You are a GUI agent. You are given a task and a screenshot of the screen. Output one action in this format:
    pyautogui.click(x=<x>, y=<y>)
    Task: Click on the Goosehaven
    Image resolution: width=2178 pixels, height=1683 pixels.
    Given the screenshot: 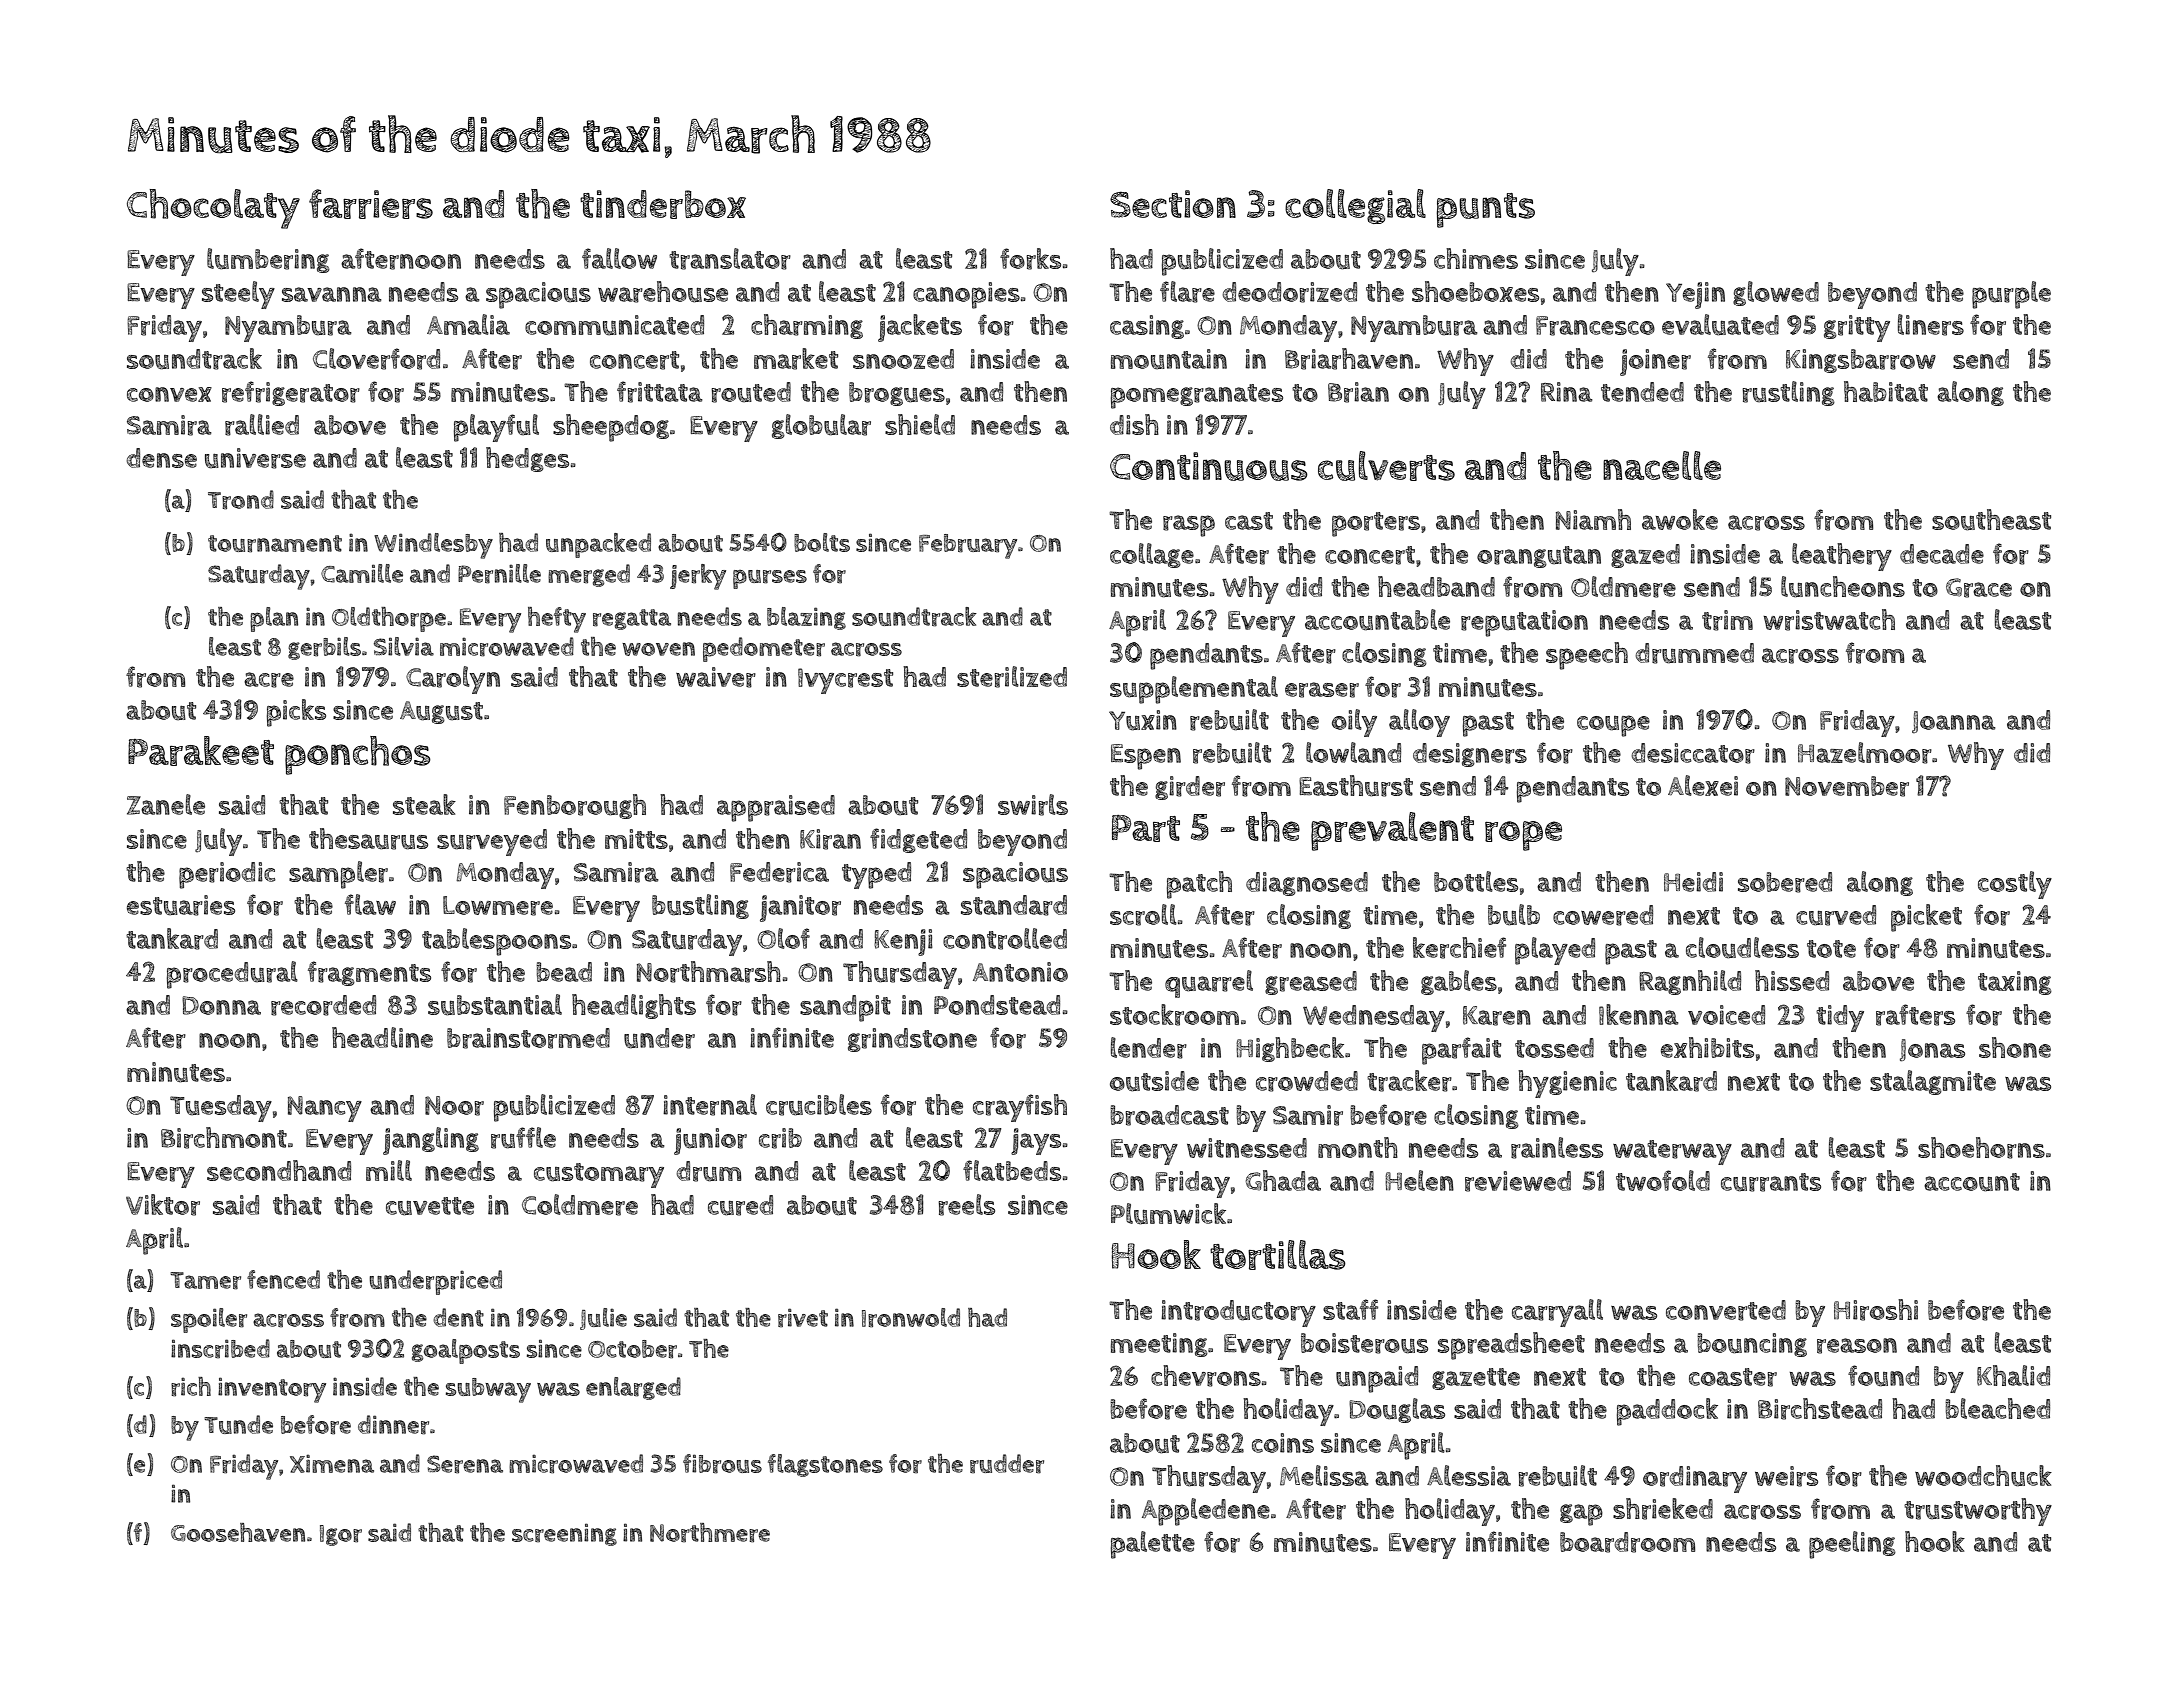 What is the action you would take?
    pyautogui.click(x=238, y=1532)
